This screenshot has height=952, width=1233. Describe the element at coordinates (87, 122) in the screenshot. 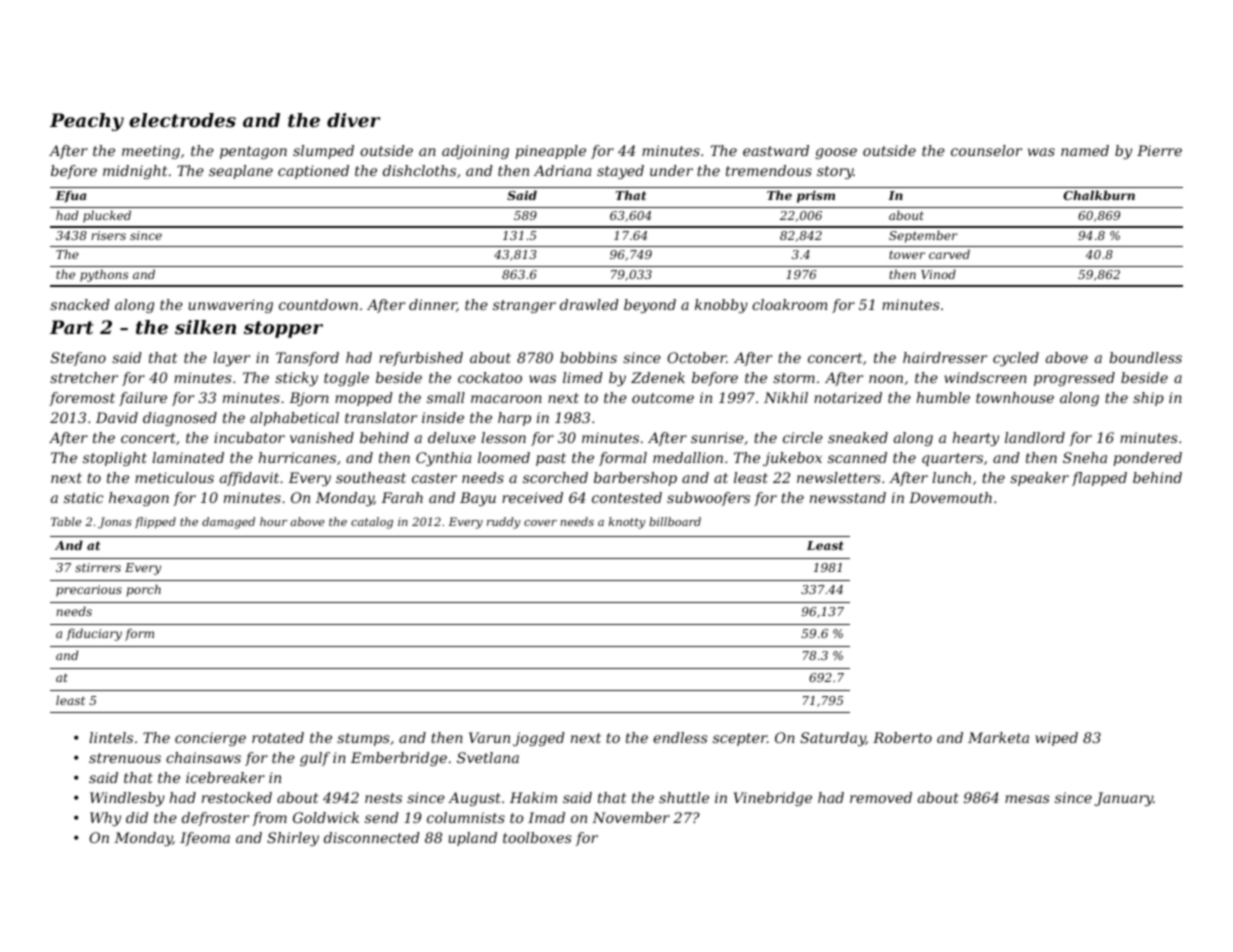

I see `Peachy` at that location.
